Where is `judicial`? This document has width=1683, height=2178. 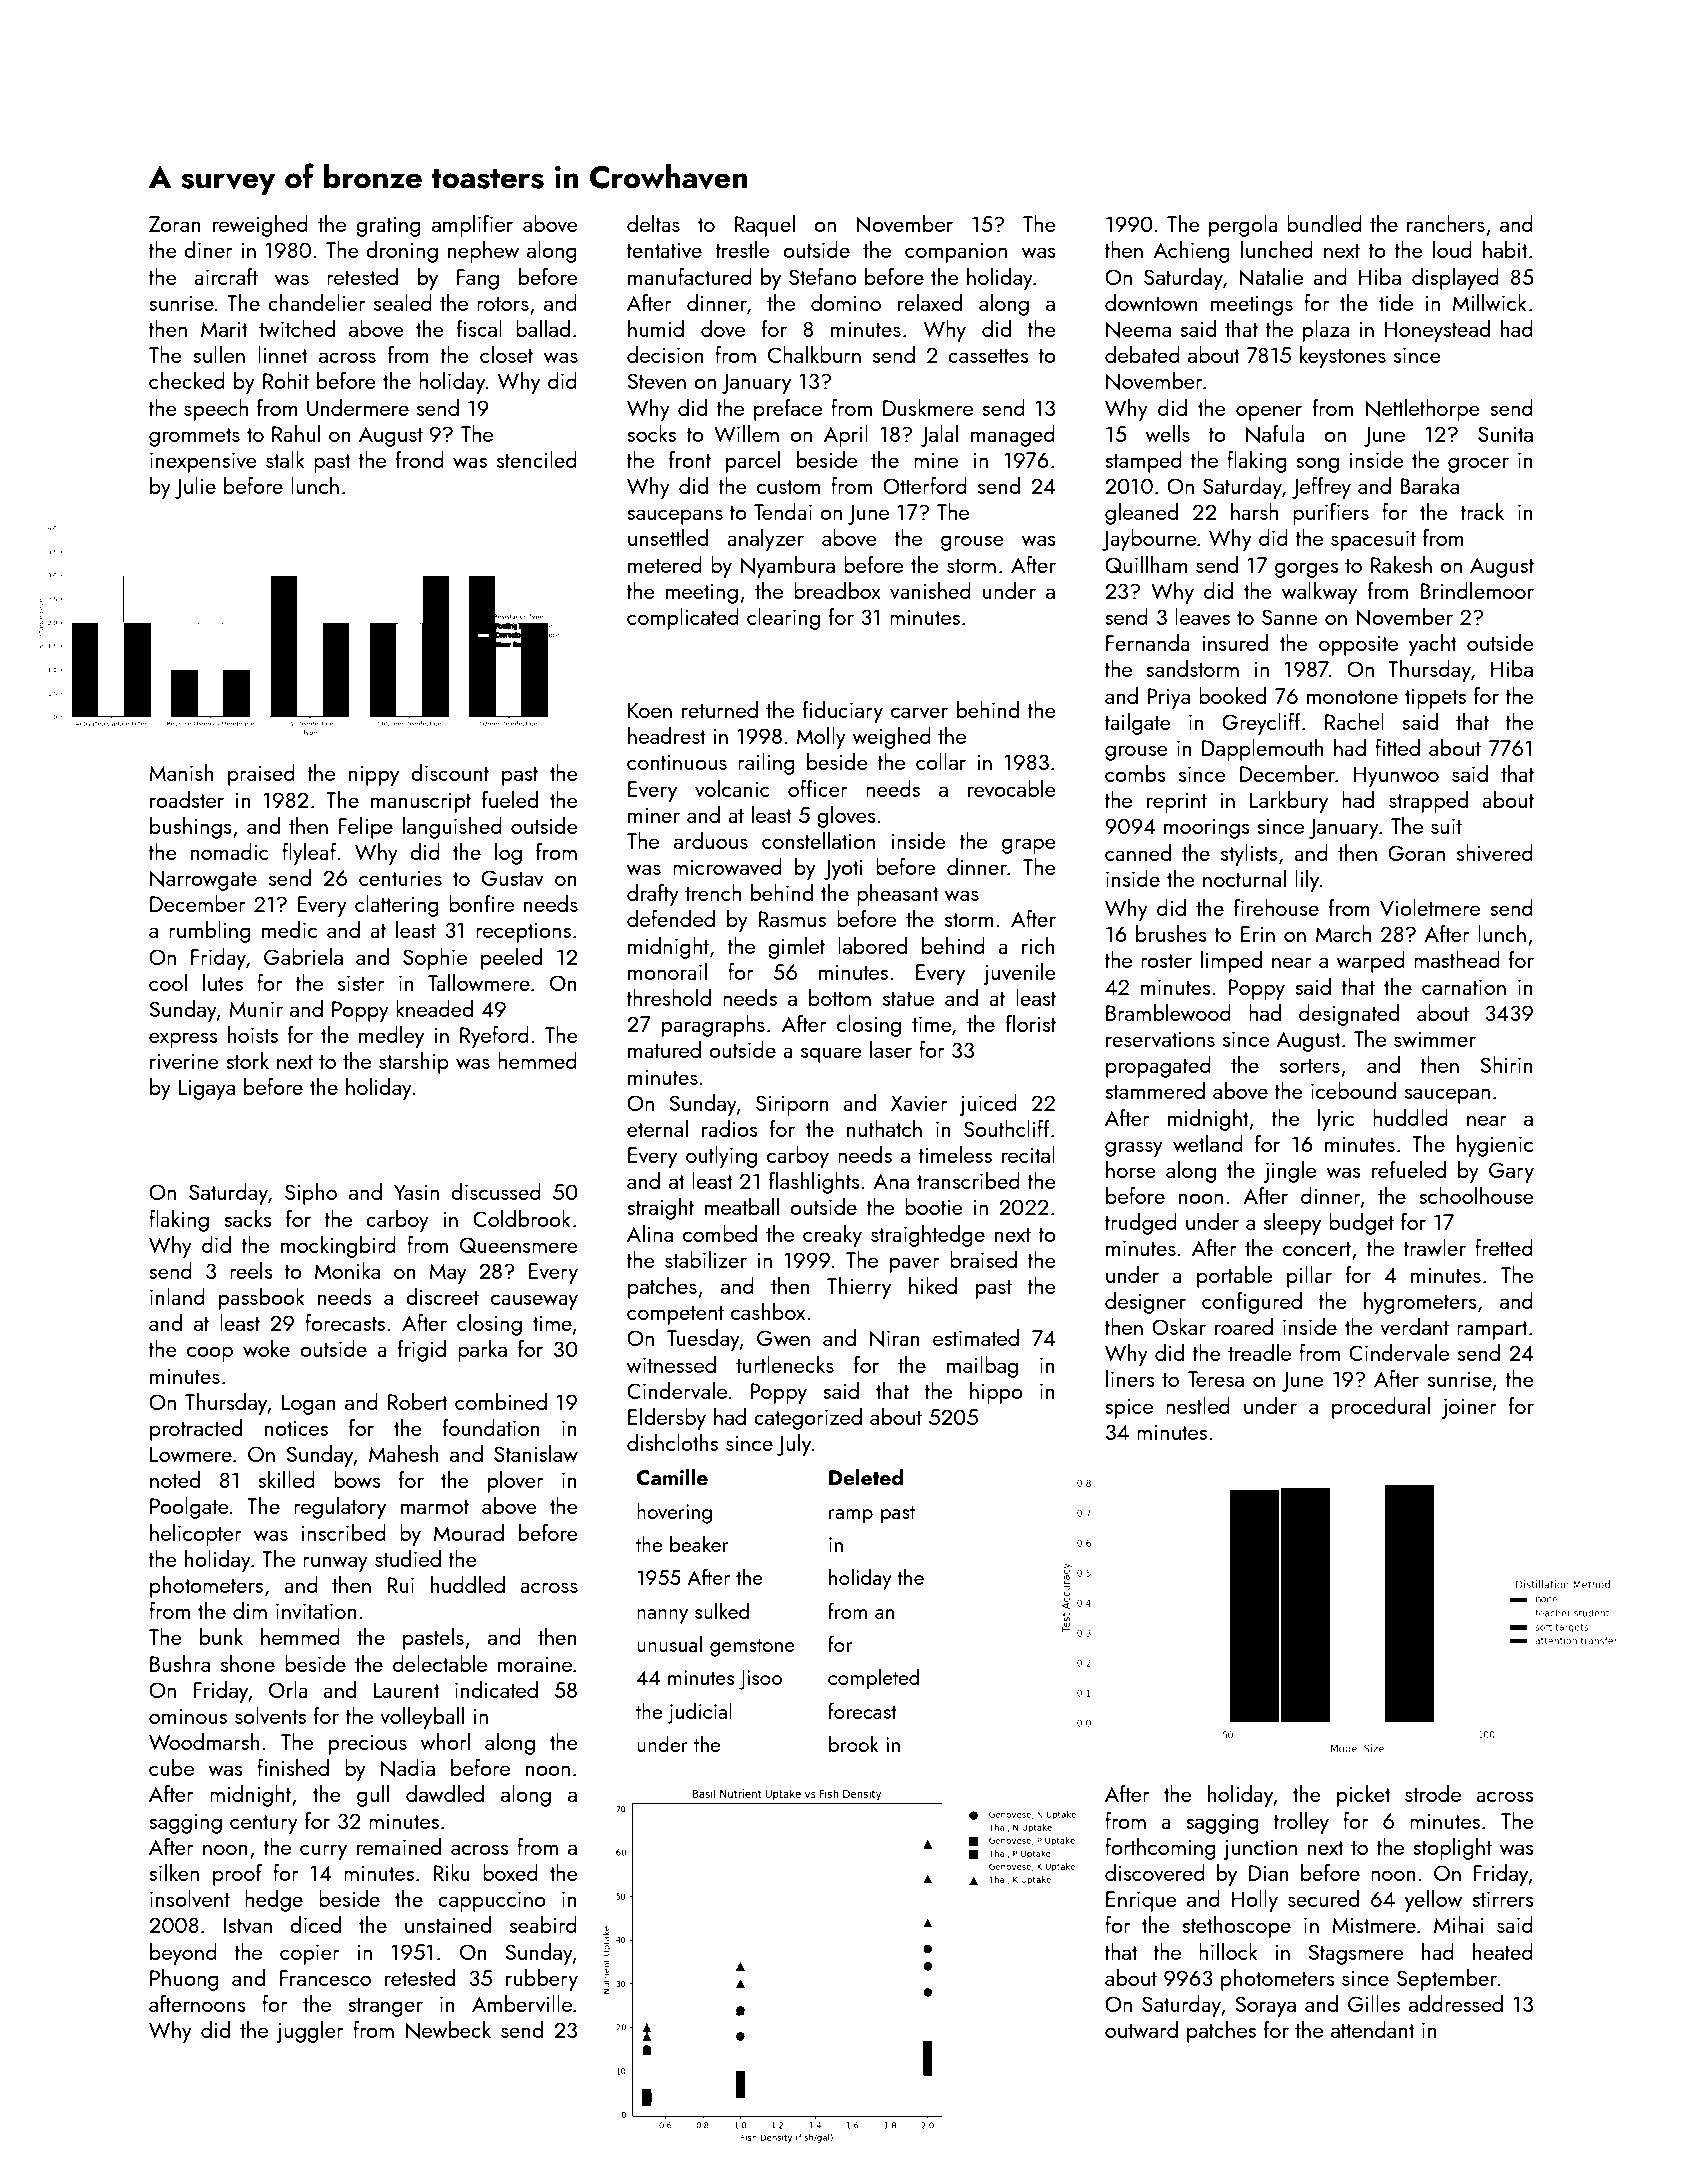
judicial is located at coordinates (700, 1713).
